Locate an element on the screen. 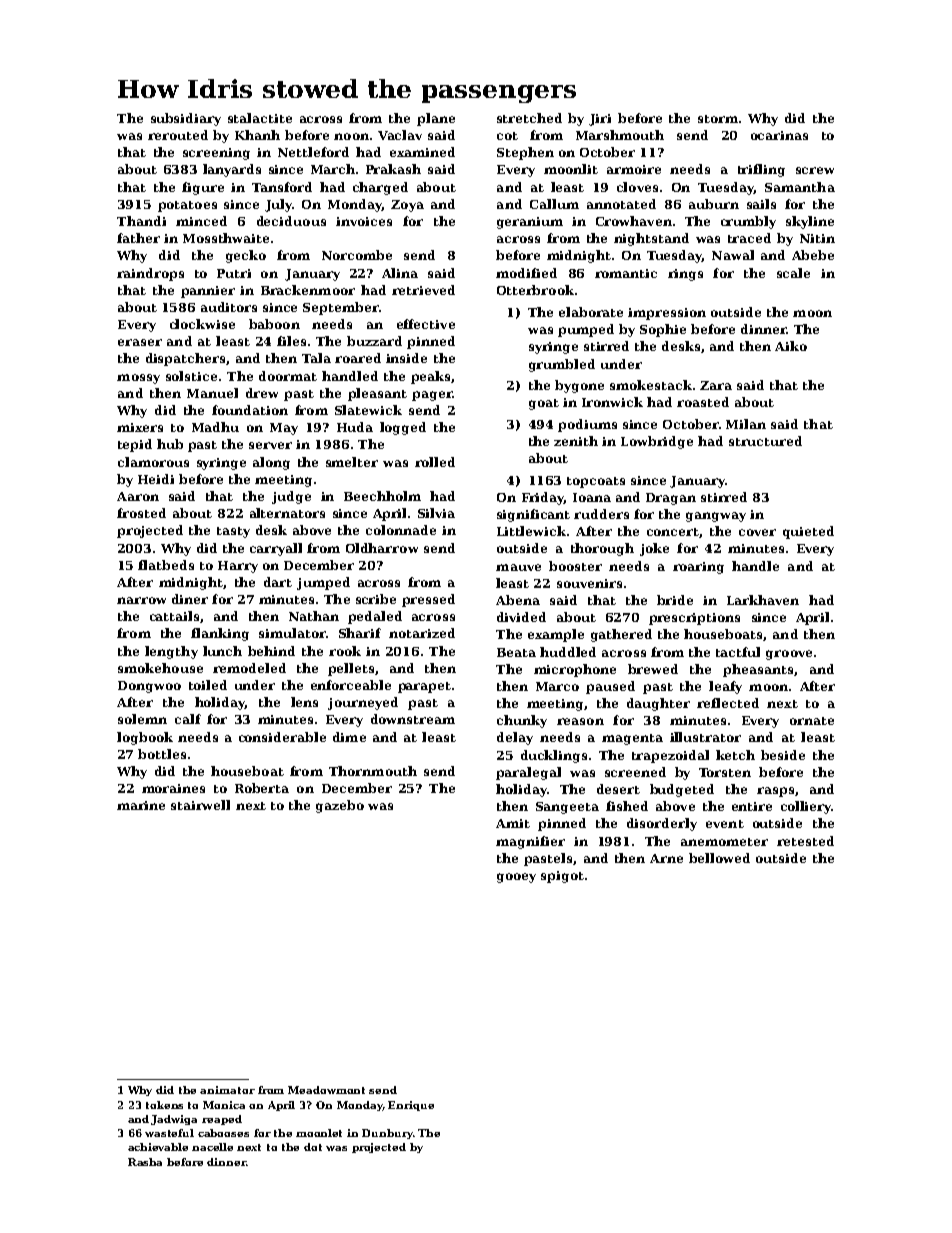 This screenshot has height=1233, width=952. cot is located at coordinates (507, 136).
